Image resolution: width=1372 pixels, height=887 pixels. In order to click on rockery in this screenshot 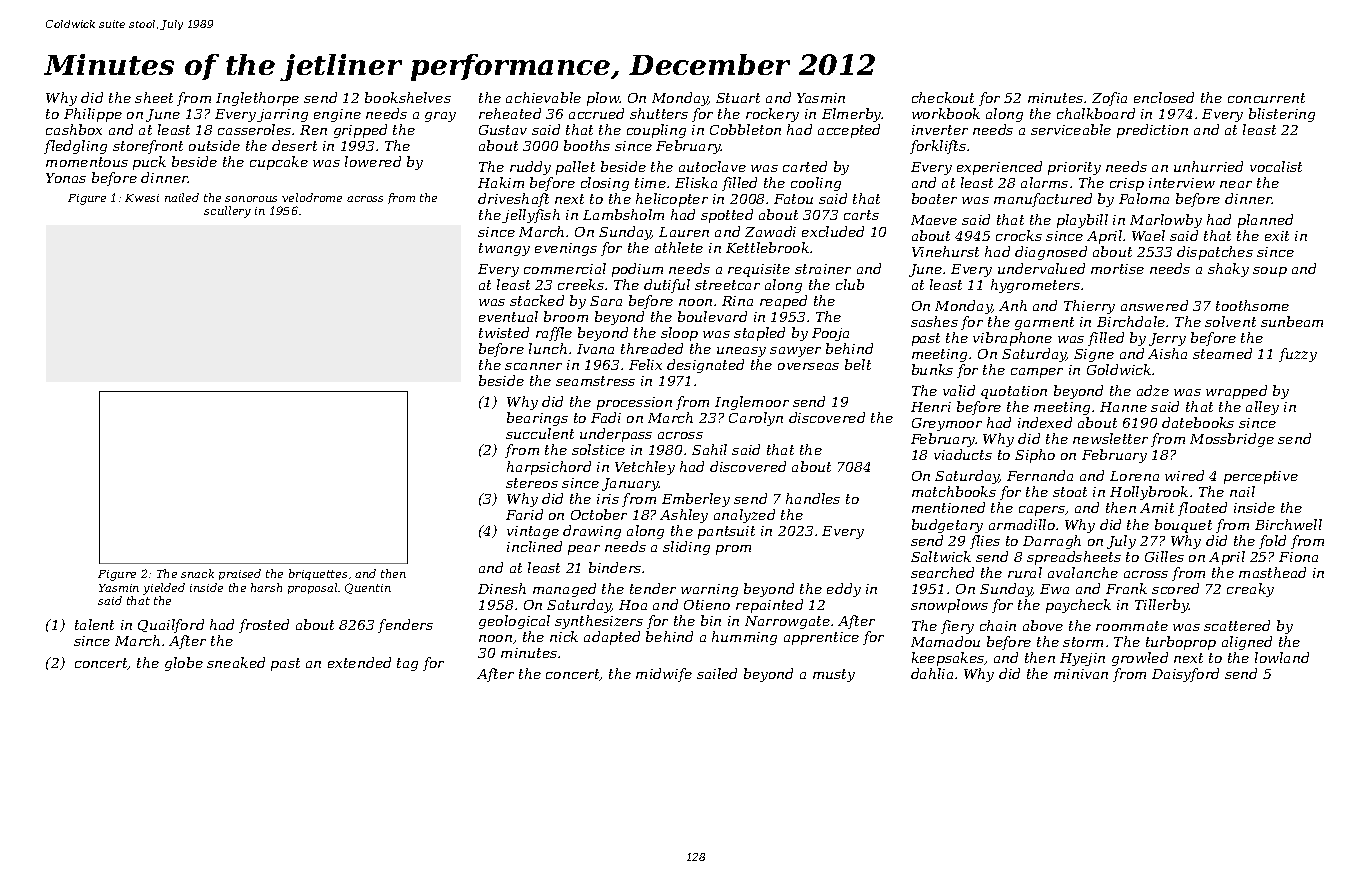, I will do `click(772, 115)`.
